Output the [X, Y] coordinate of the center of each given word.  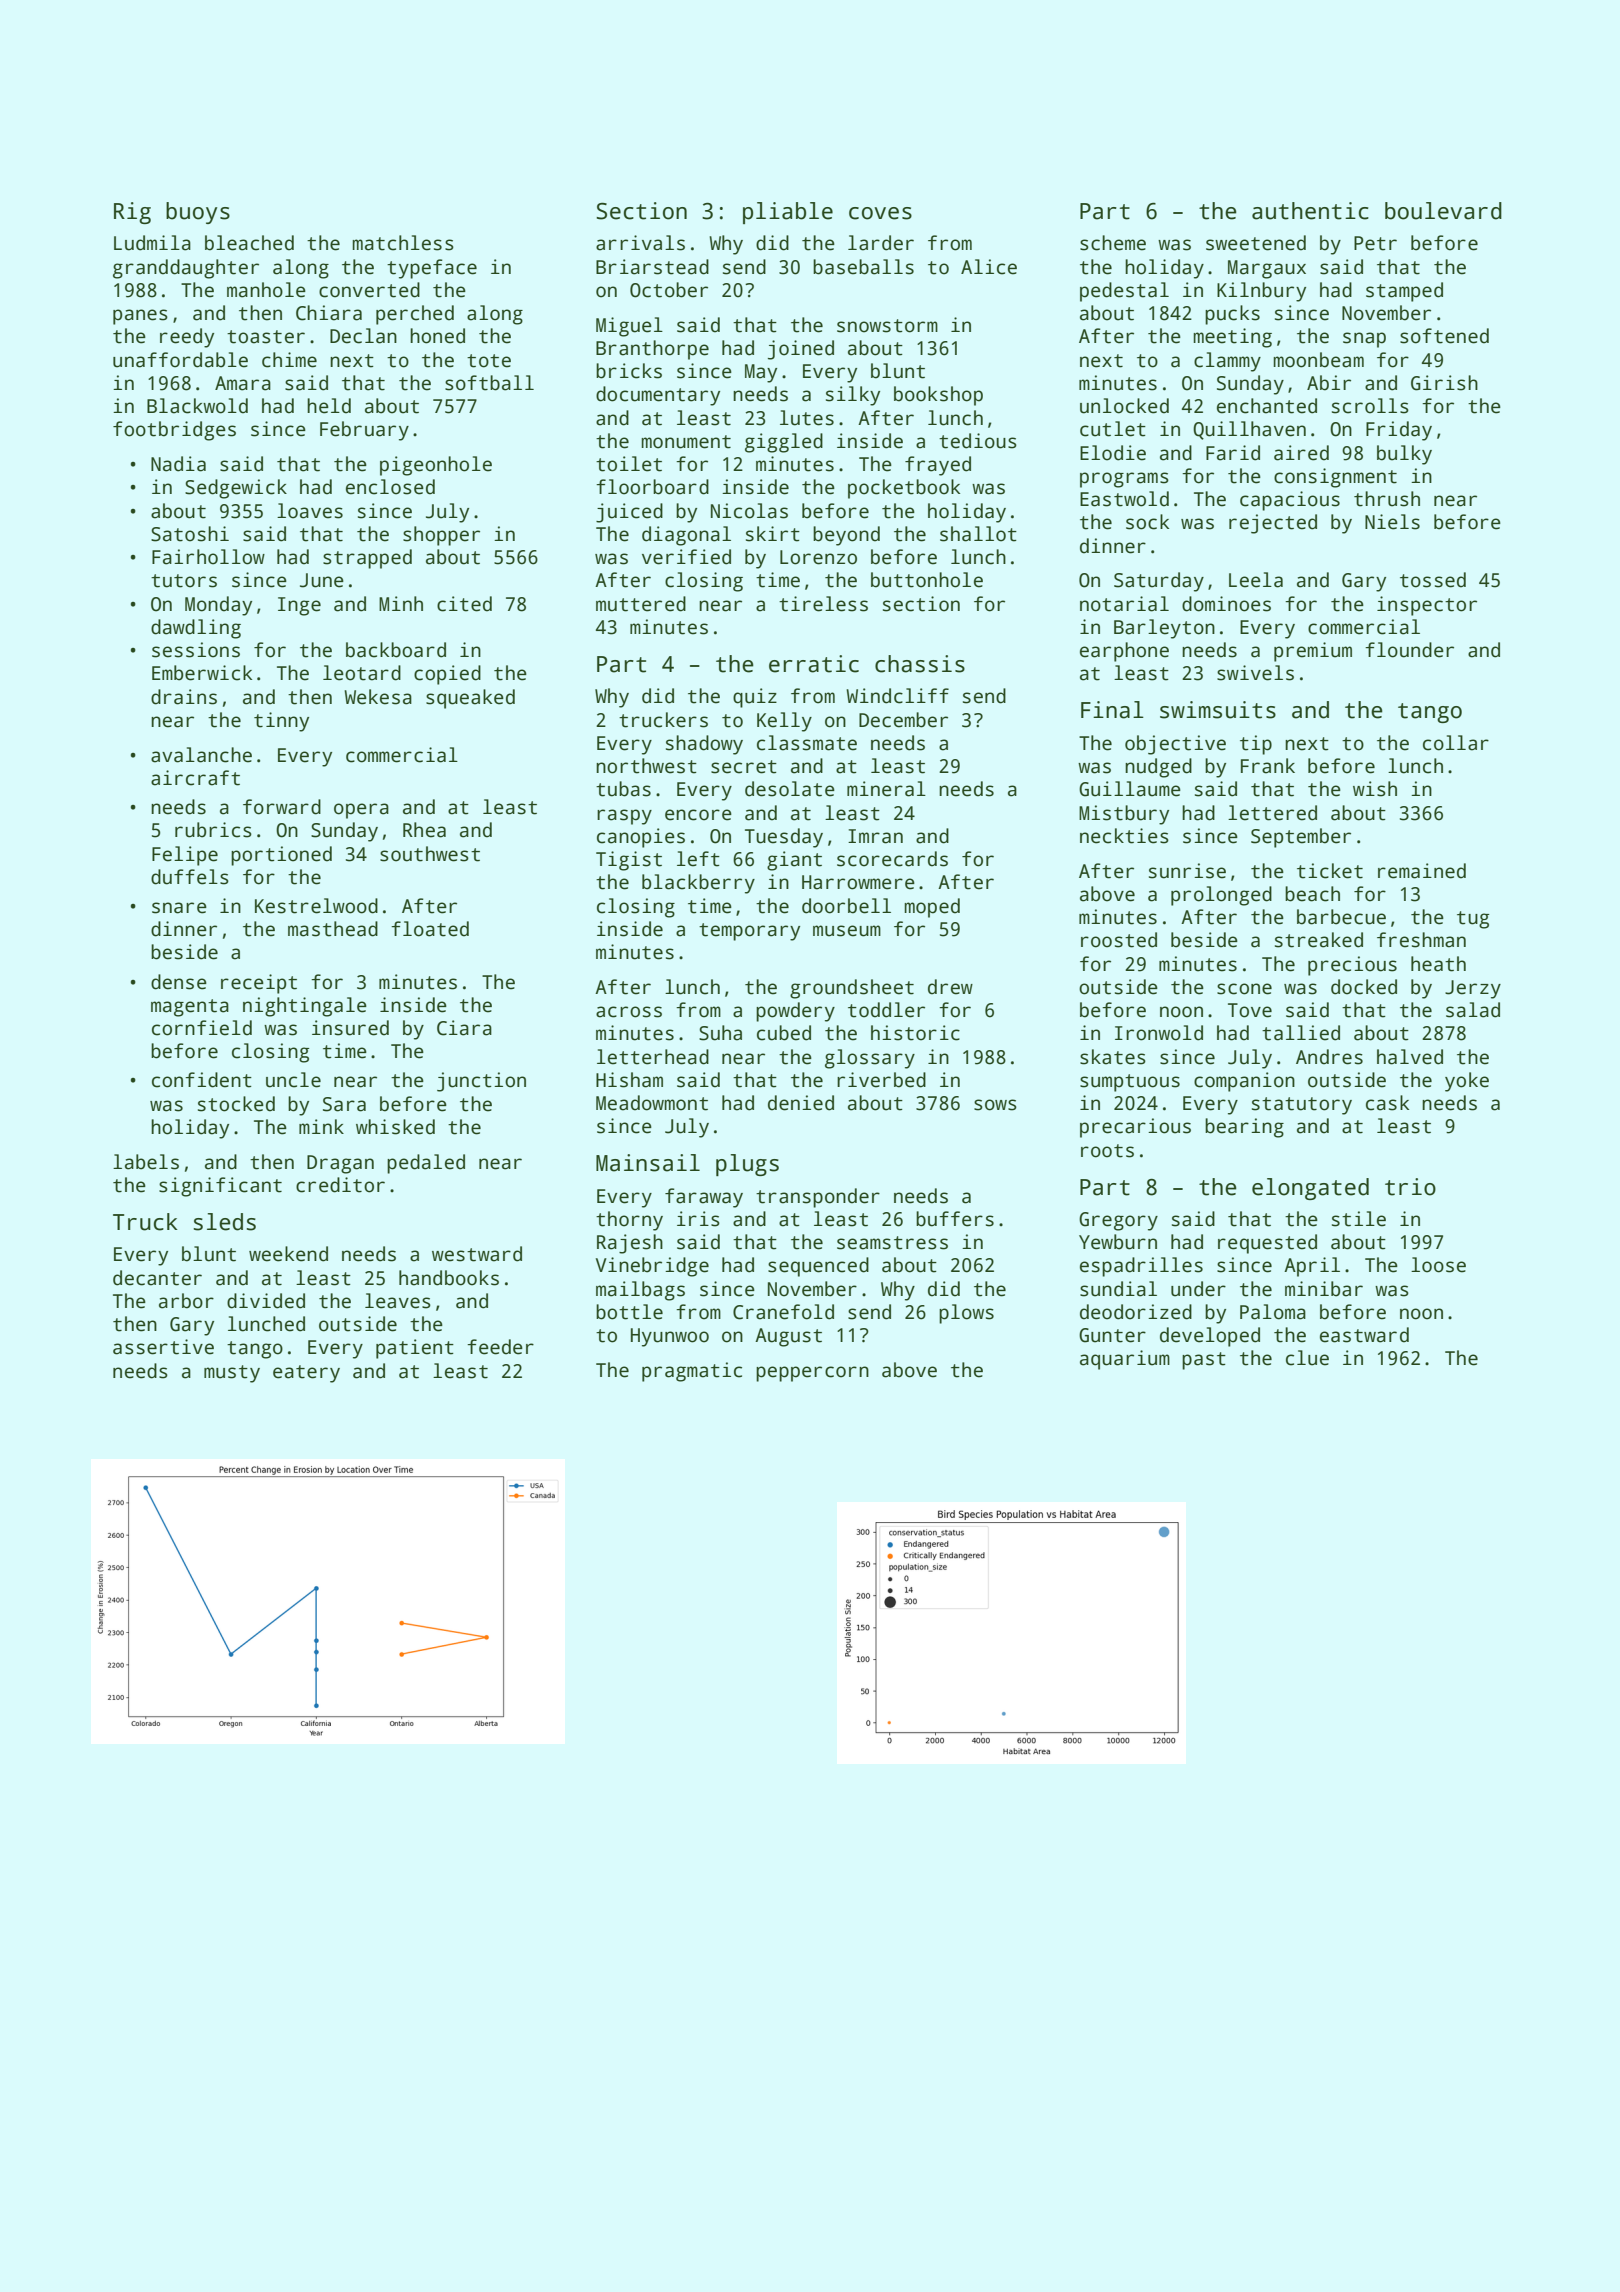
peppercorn [812, 1374]
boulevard [1443, 211]
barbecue [1341, 917]
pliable [788, 213]
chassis [920, 664]
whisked [395, 1127]
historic [915, 1033]
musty [232, 1374]
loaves [310, 511]
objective [1175, 745]
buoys [198, 213]
